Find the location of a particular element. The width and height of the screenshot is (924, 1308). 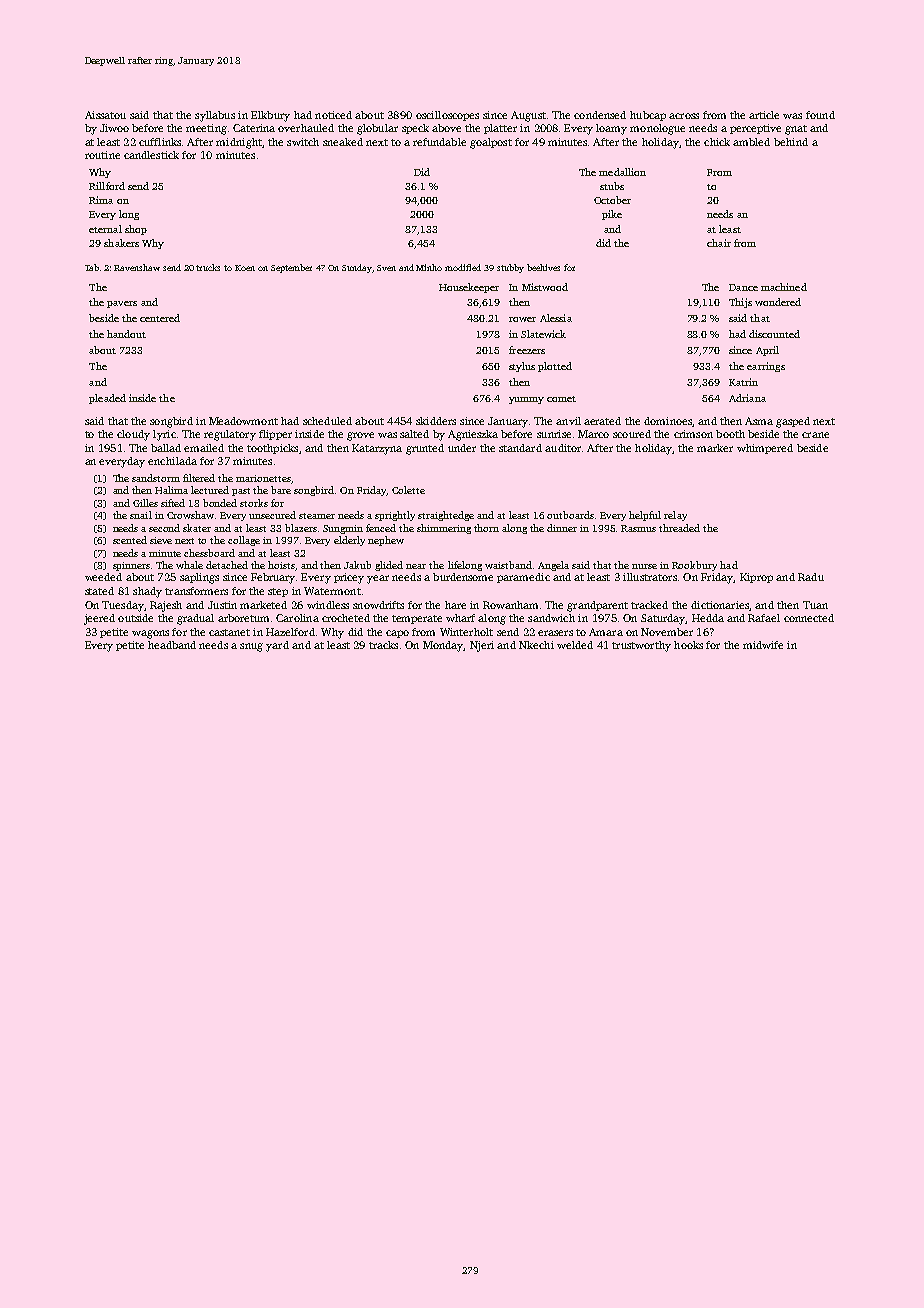

across is located at coordinates (684, 116).
